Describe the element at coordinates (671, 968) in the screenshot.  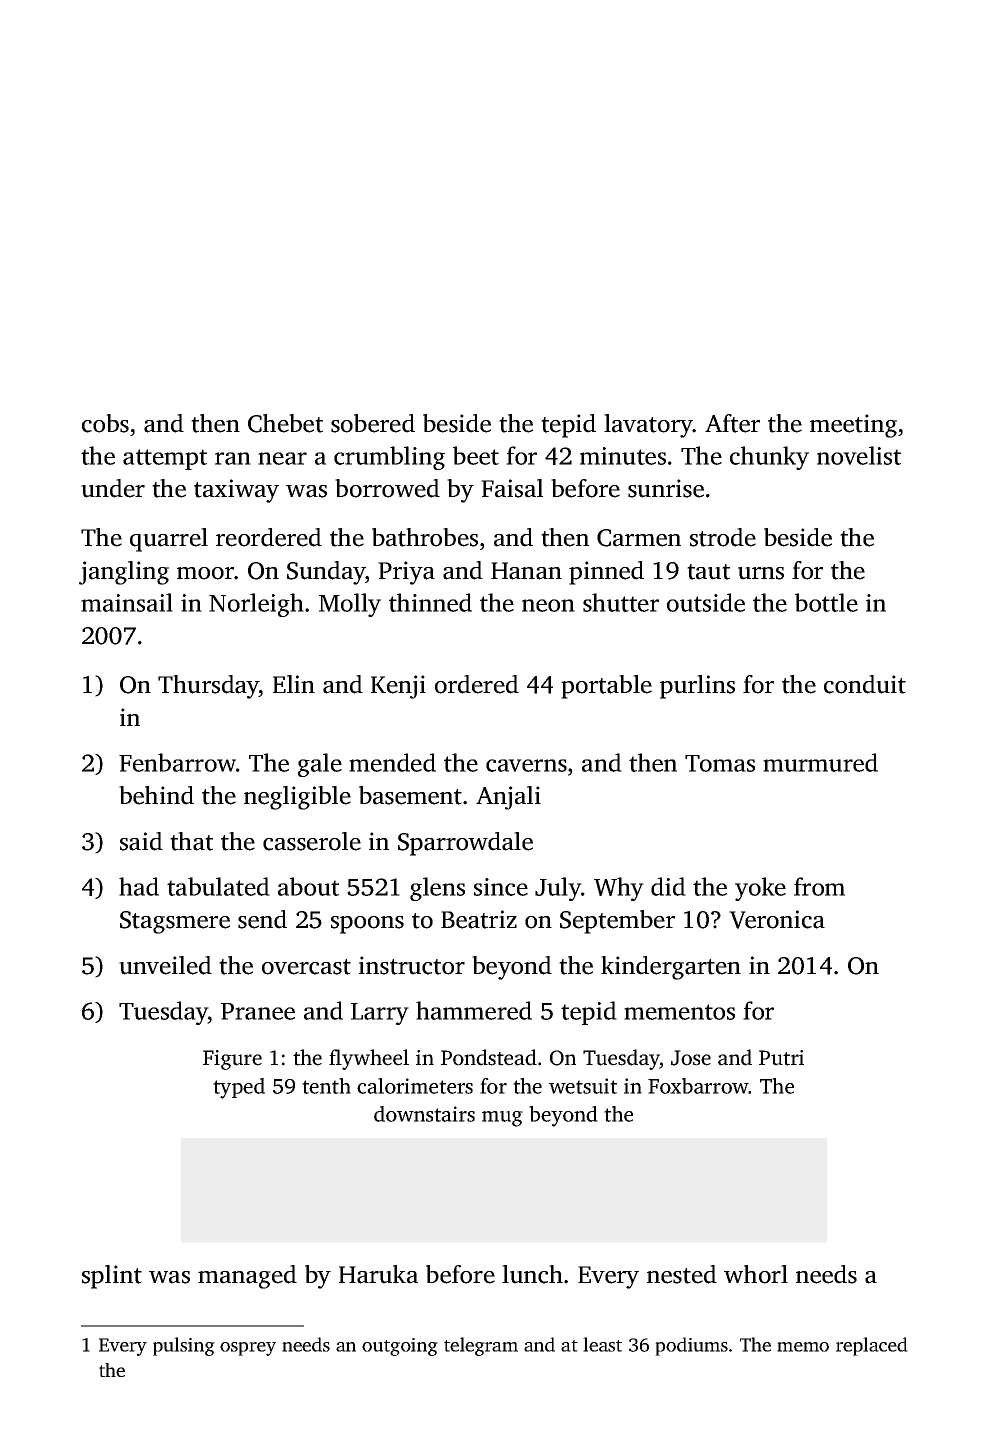
I see `kindergarten` at that location.
